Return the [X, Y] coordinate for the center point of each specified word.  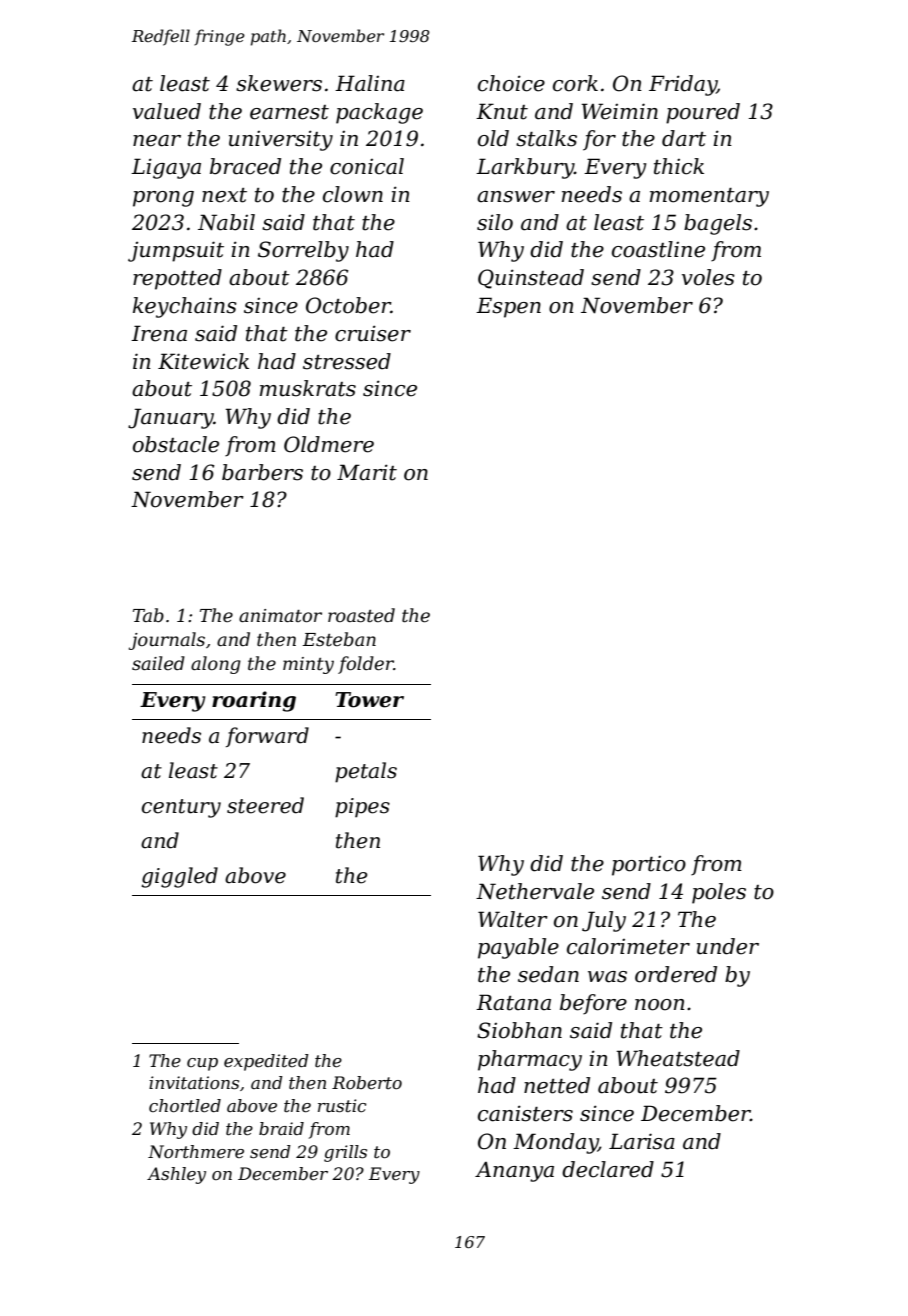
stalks [546, 138]
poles [719, 893]
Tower [369, 700]
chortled [185, 1106]
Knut [502, 111]
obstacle [176, 444]
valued [167, 111]
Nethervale [535, 891]
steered [265, 805]
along [216, 665]
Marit [367, 472]
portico [649, 866]
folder [366, 665]
